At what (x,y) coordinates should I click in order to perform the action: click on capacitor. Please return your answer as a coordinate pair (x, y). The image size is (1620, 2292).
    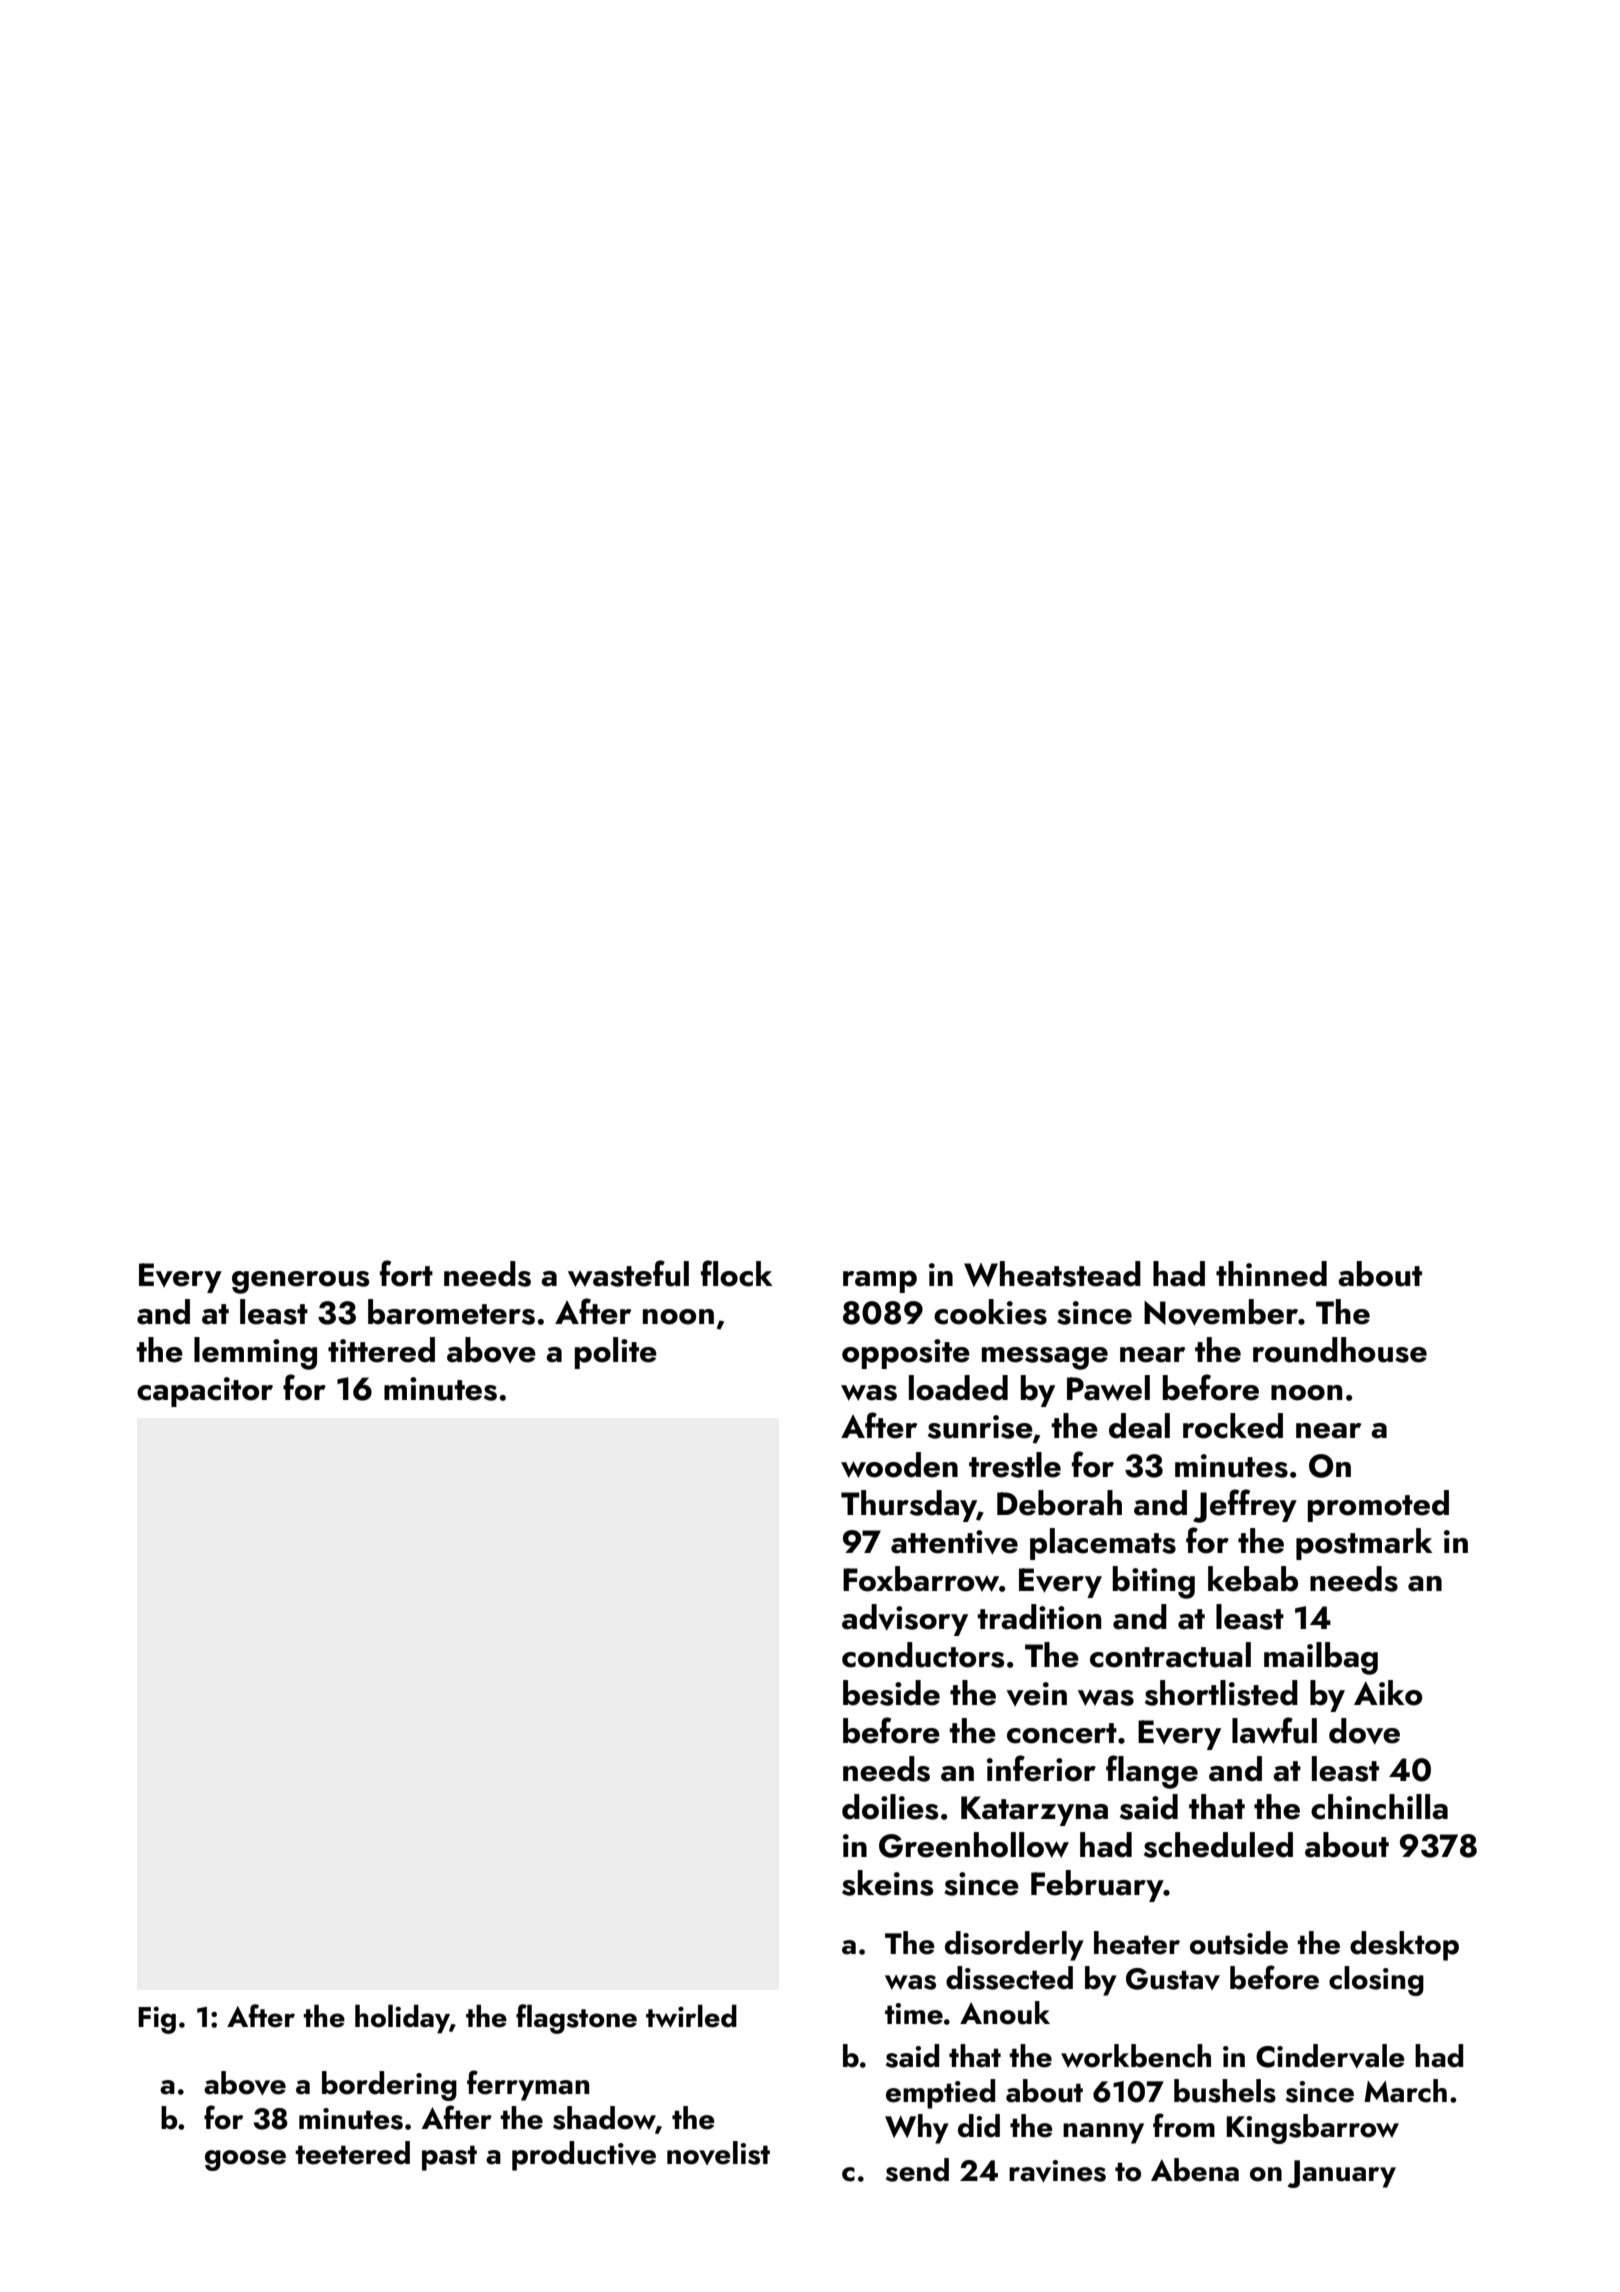
    Looking at the image, I should click on (205, 1392).
